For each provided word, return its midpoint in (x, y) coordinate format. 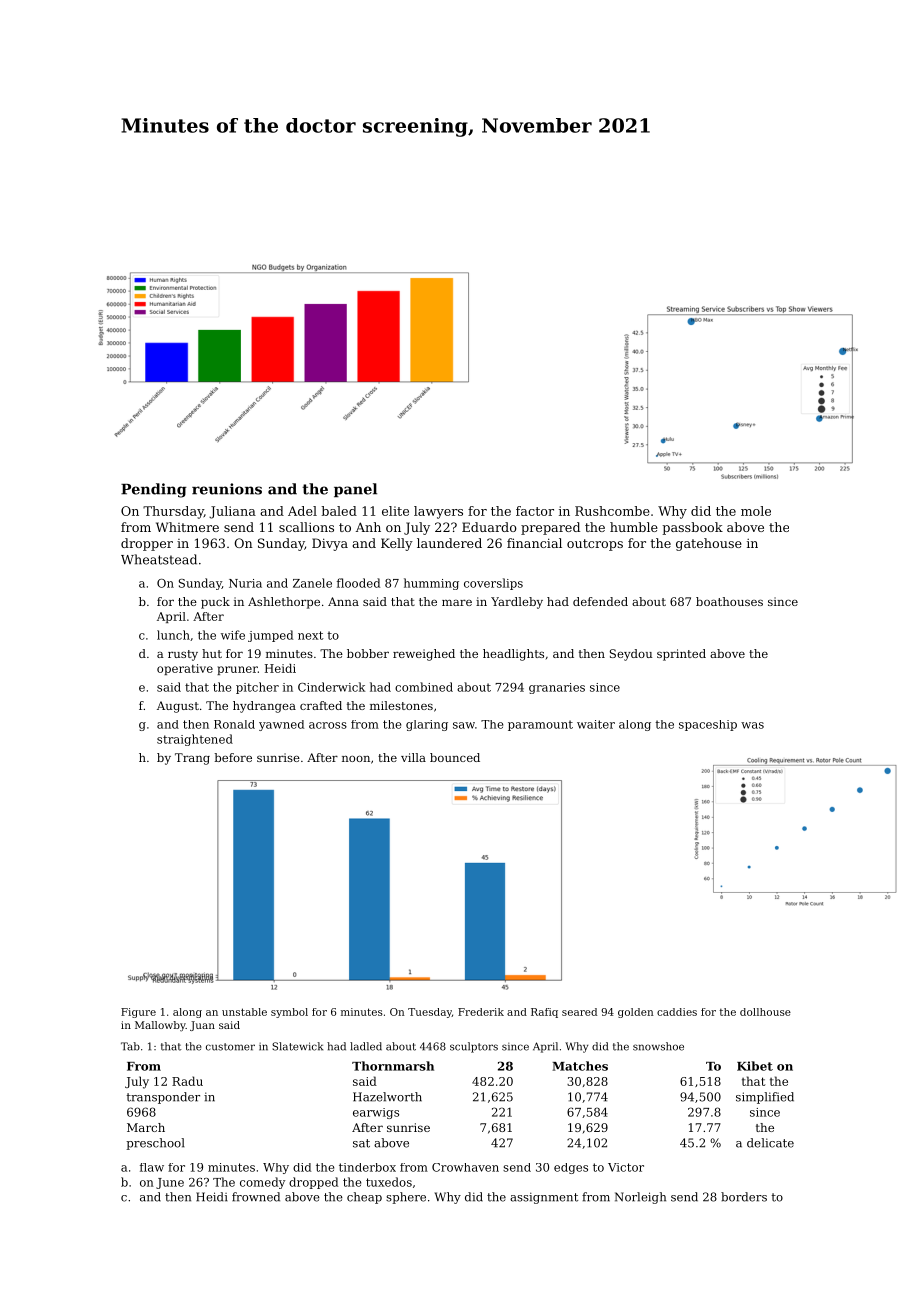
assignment (544, 1198)
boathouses (729, 601)
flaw (152, 1167)
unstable (244, 1012)
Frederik (481, 1012)
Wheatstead (159, 559)
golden (636, 1013)
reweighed (424, 655)
